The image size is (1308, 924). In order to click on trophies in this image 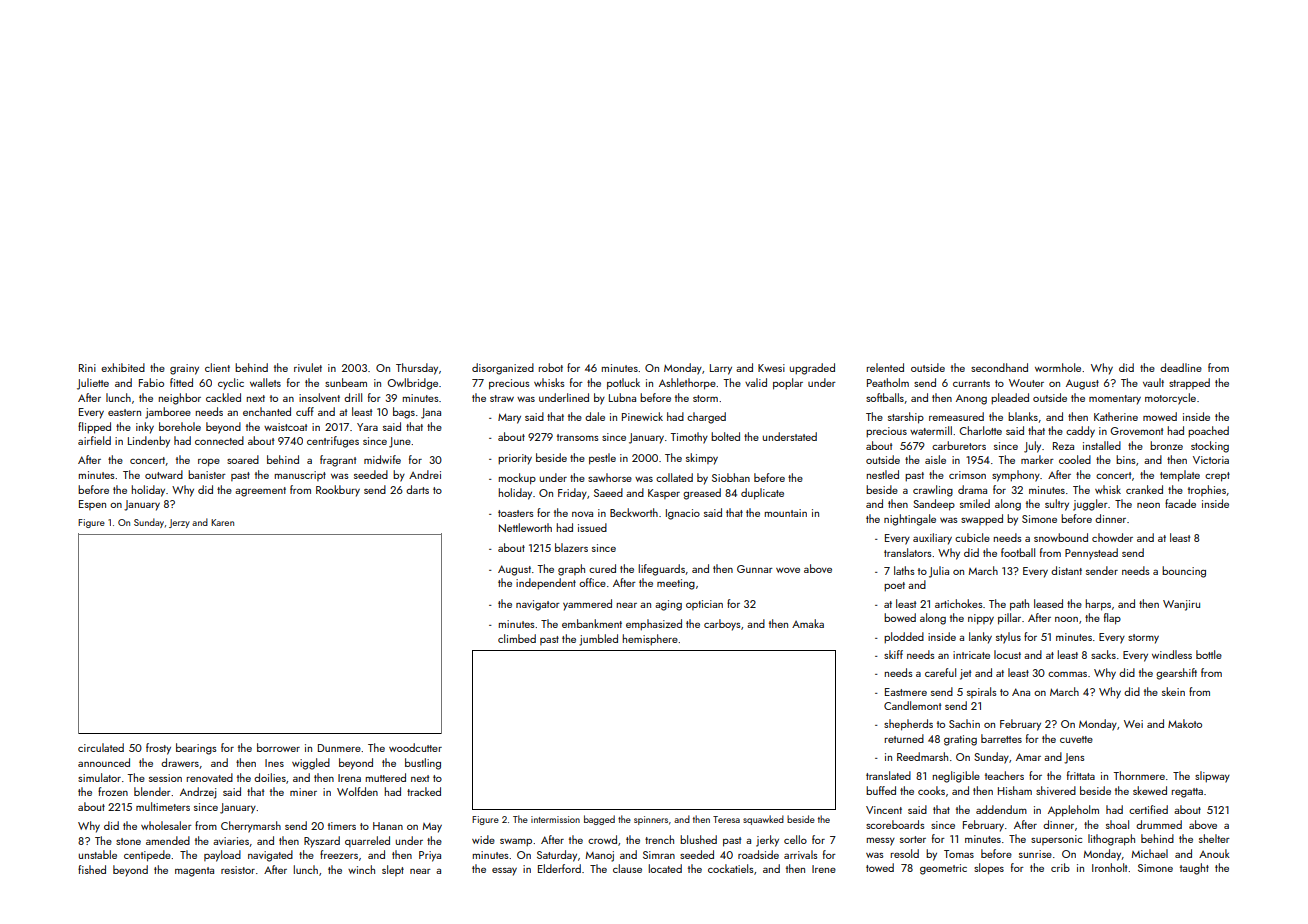, I will do `click(1207, 490)`.
